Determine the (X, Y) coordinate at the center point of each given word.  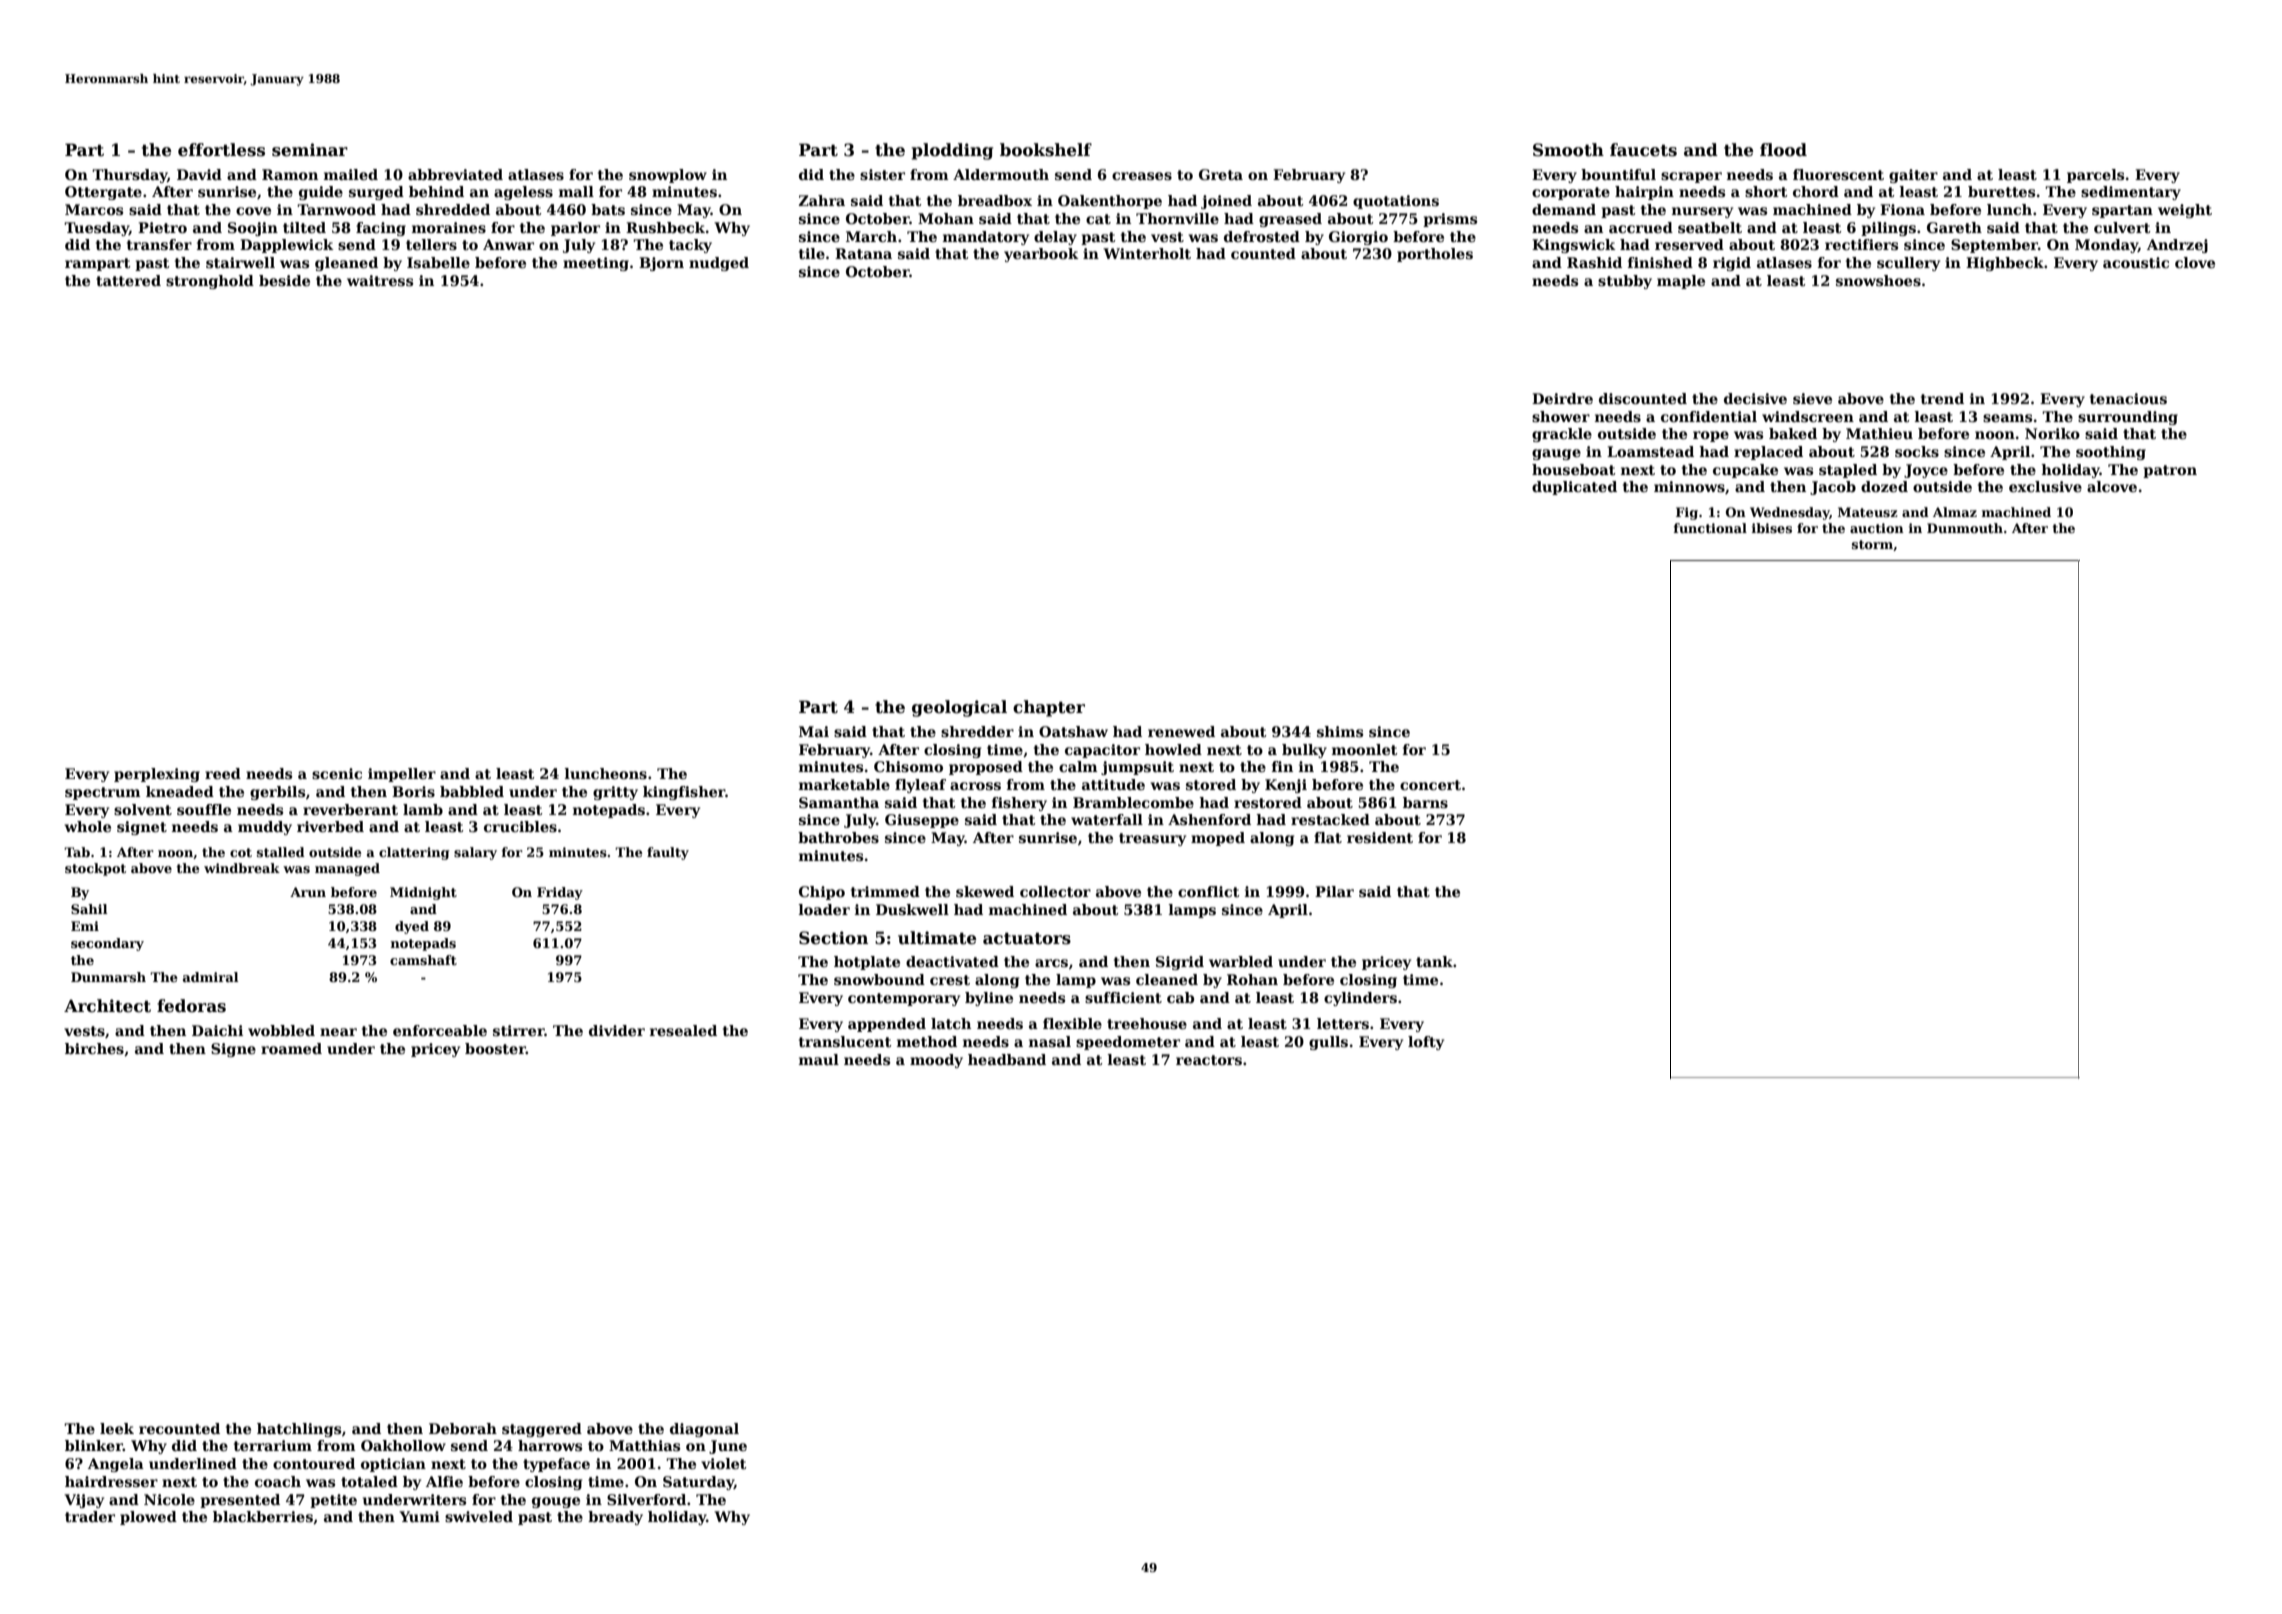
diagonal (704, 1430)
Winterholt (1147, 253)
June (728, 1447)
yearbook (1041, 255)
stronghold (210, 282)
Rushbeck (665, 227)
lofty (1426, 1043)
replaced (1768, 453)
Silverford (646, 1499)
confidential (1709, 416)
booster (495, 1048)
